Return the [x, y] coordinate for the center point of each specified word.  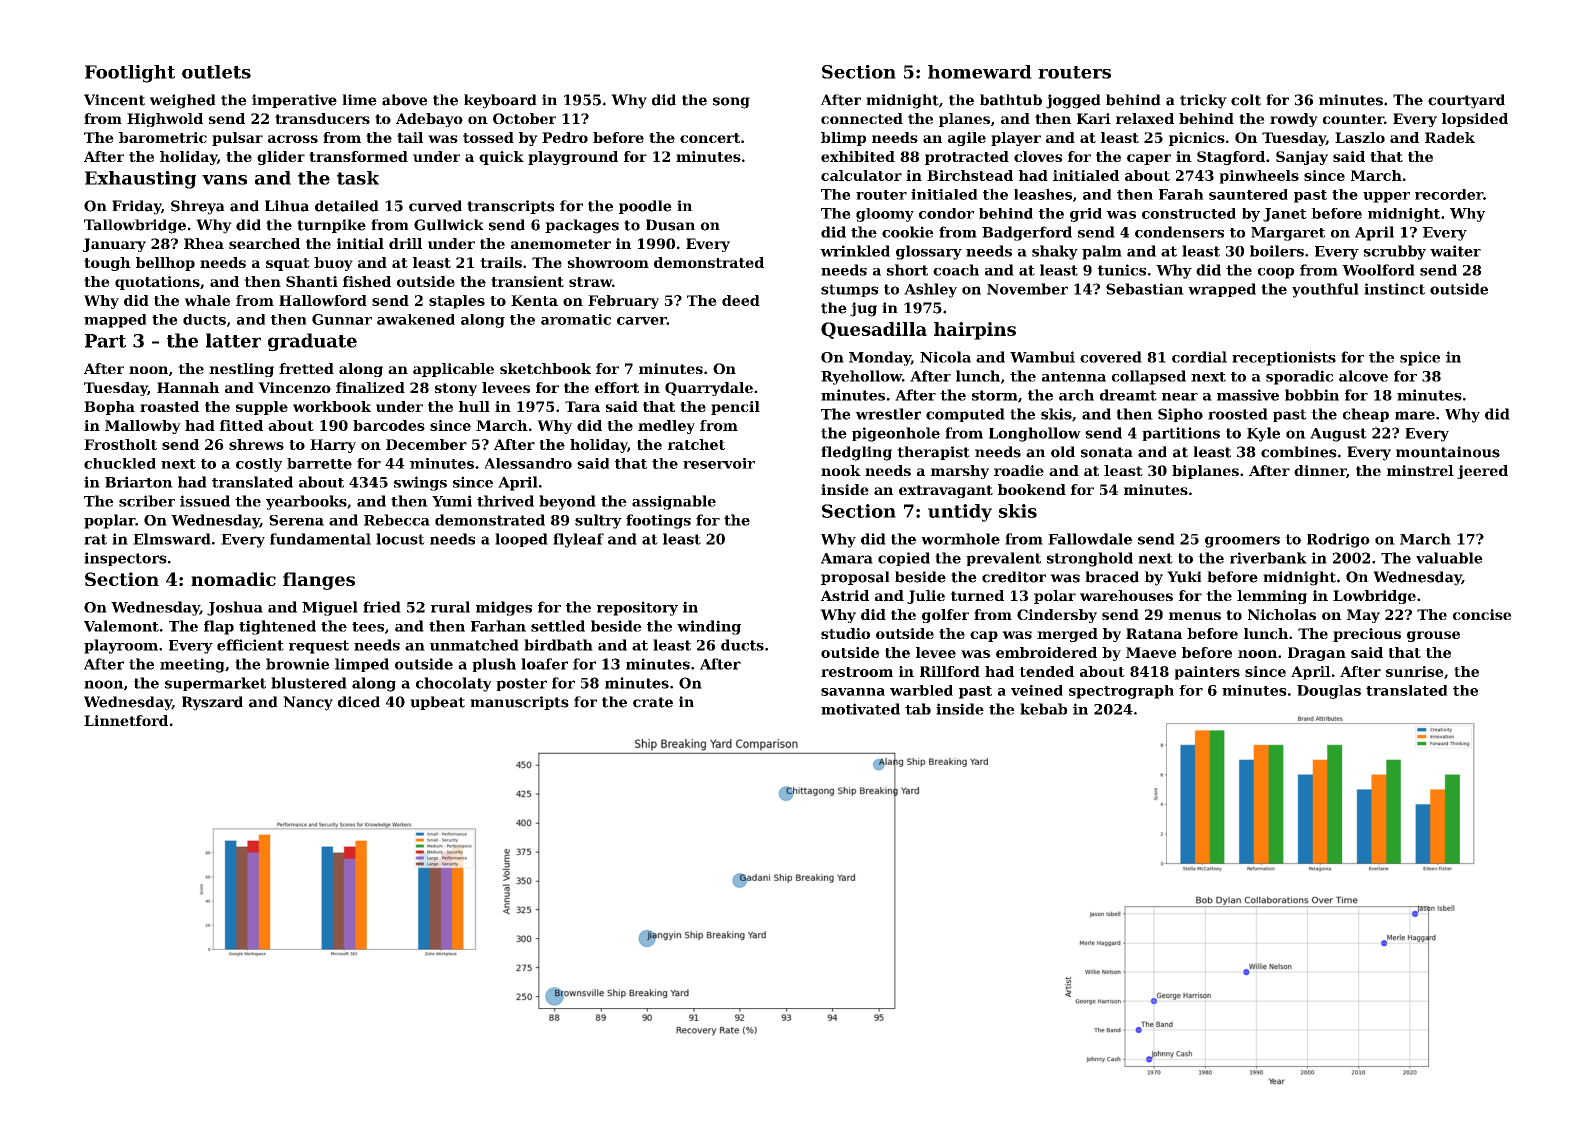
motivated [860, 709]
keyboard [500, 101]
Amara [847, 558]
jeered [1482, 472]
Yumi [452, 501]
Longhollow [1035, 434]
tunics [1122, 270]
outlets [216, 72]
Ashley [930, 290]
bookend [1032, 489]
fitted [241, 425]
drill [405, 243]
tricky [1203, 101]
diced [359, 702]
